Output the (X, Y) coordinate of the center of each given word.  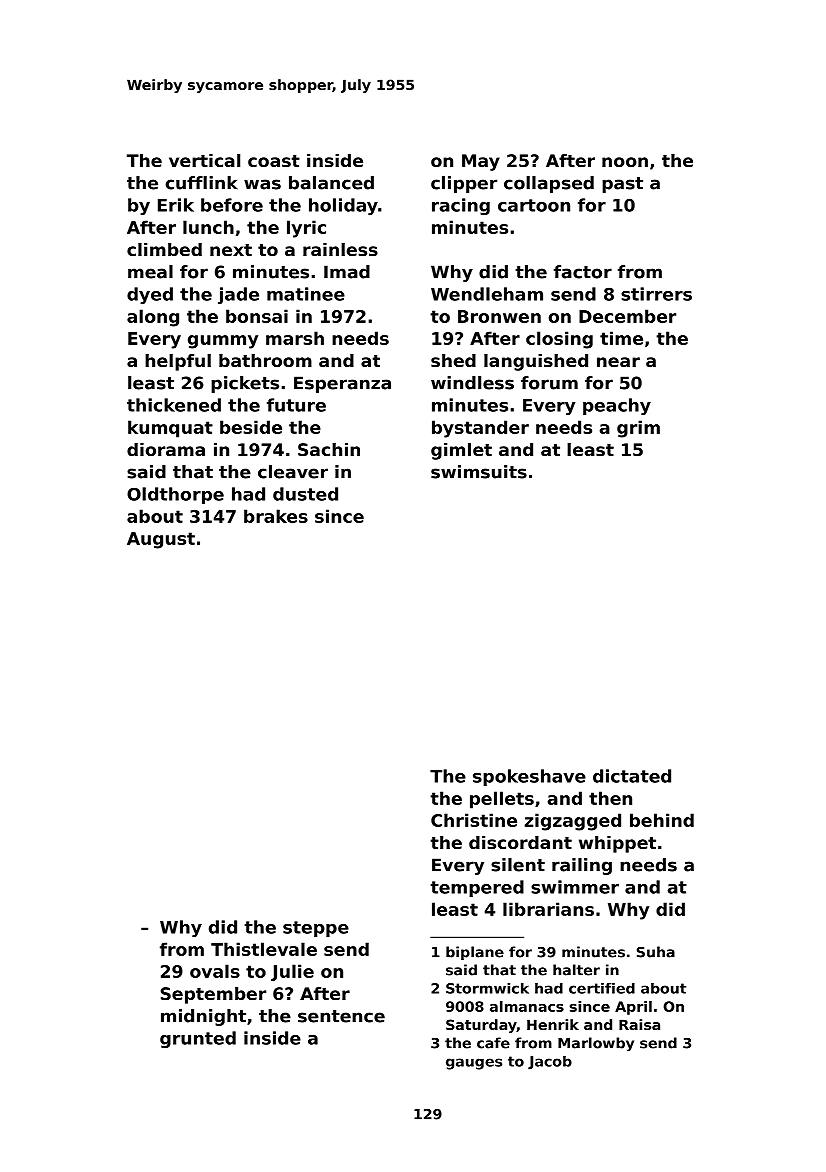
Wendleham (487, 294)
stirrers (656, 294)
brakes (276, 516)
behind (662, 820)
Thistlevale (264, 949)
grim (638, 429)
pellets (502, 800)
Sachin (329, 449)
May (481, 162)
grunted (198, 1039)
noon (625, 162)
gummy (223, 342)
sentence (341, 1016)
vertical (204, 160)
